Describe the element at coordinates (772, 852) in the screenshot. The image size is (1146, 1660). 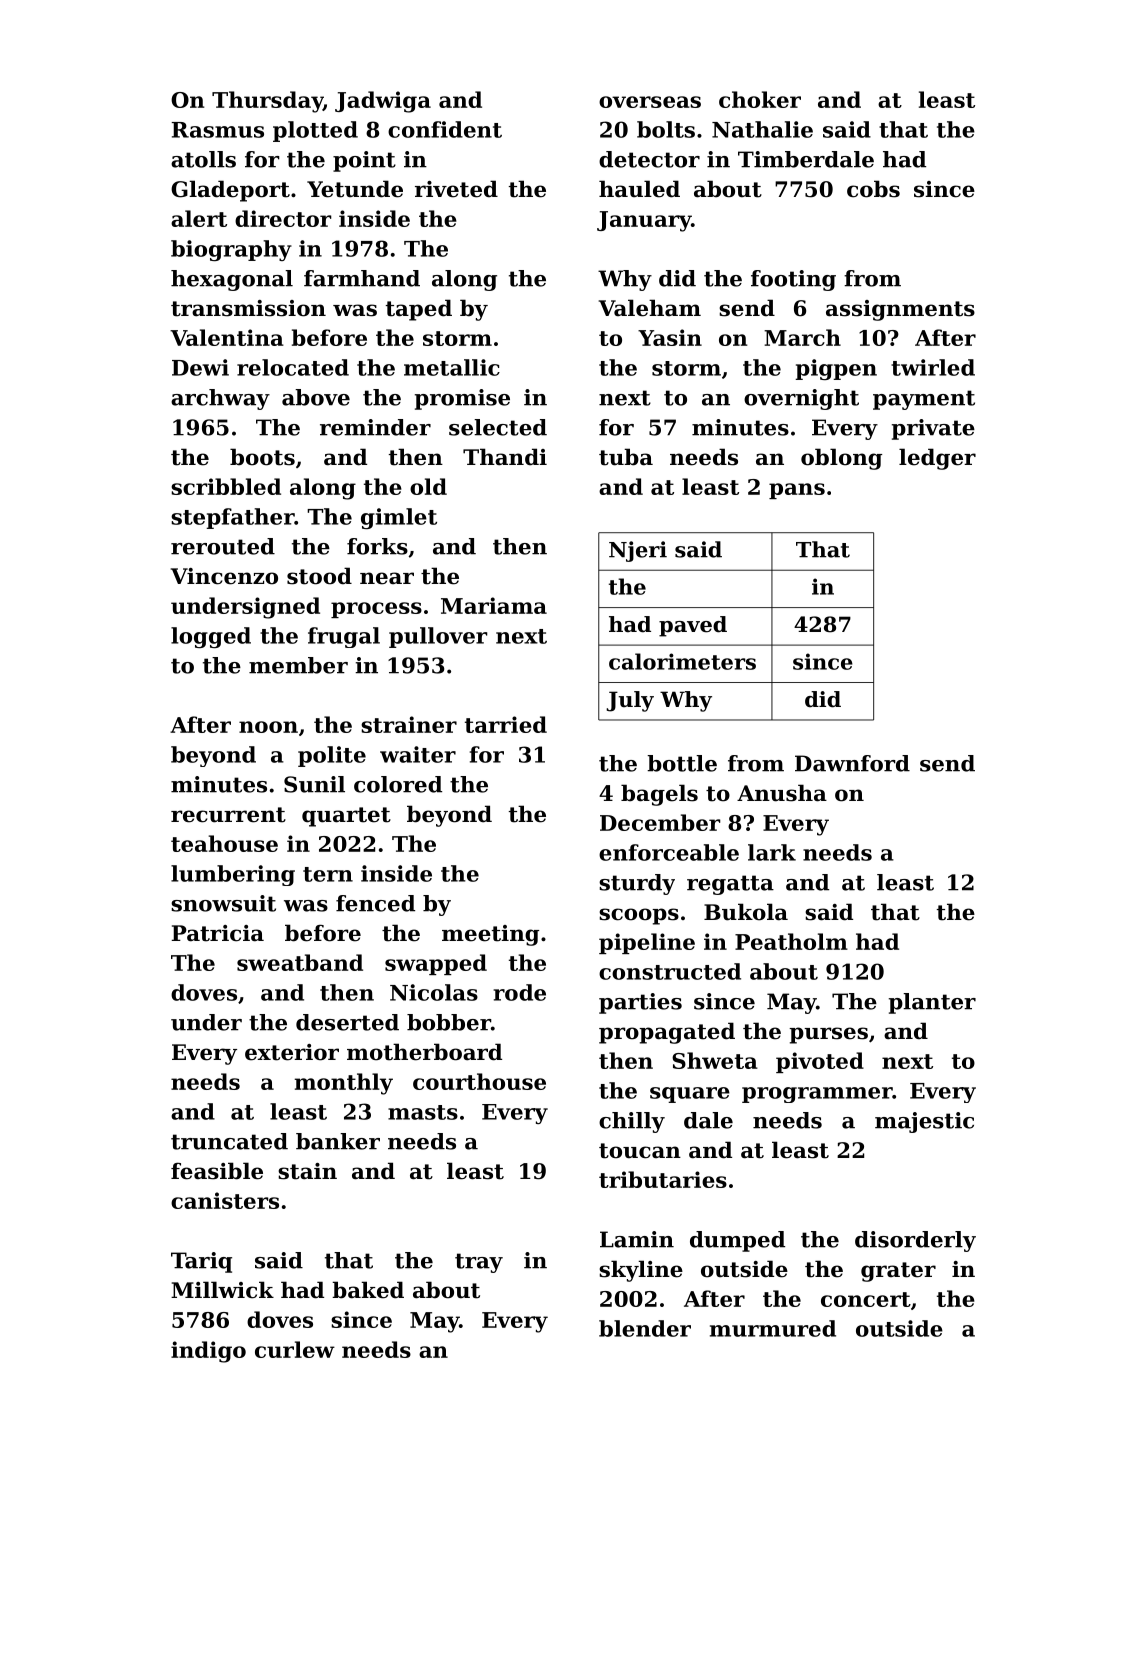
I see `lark` at that location.
